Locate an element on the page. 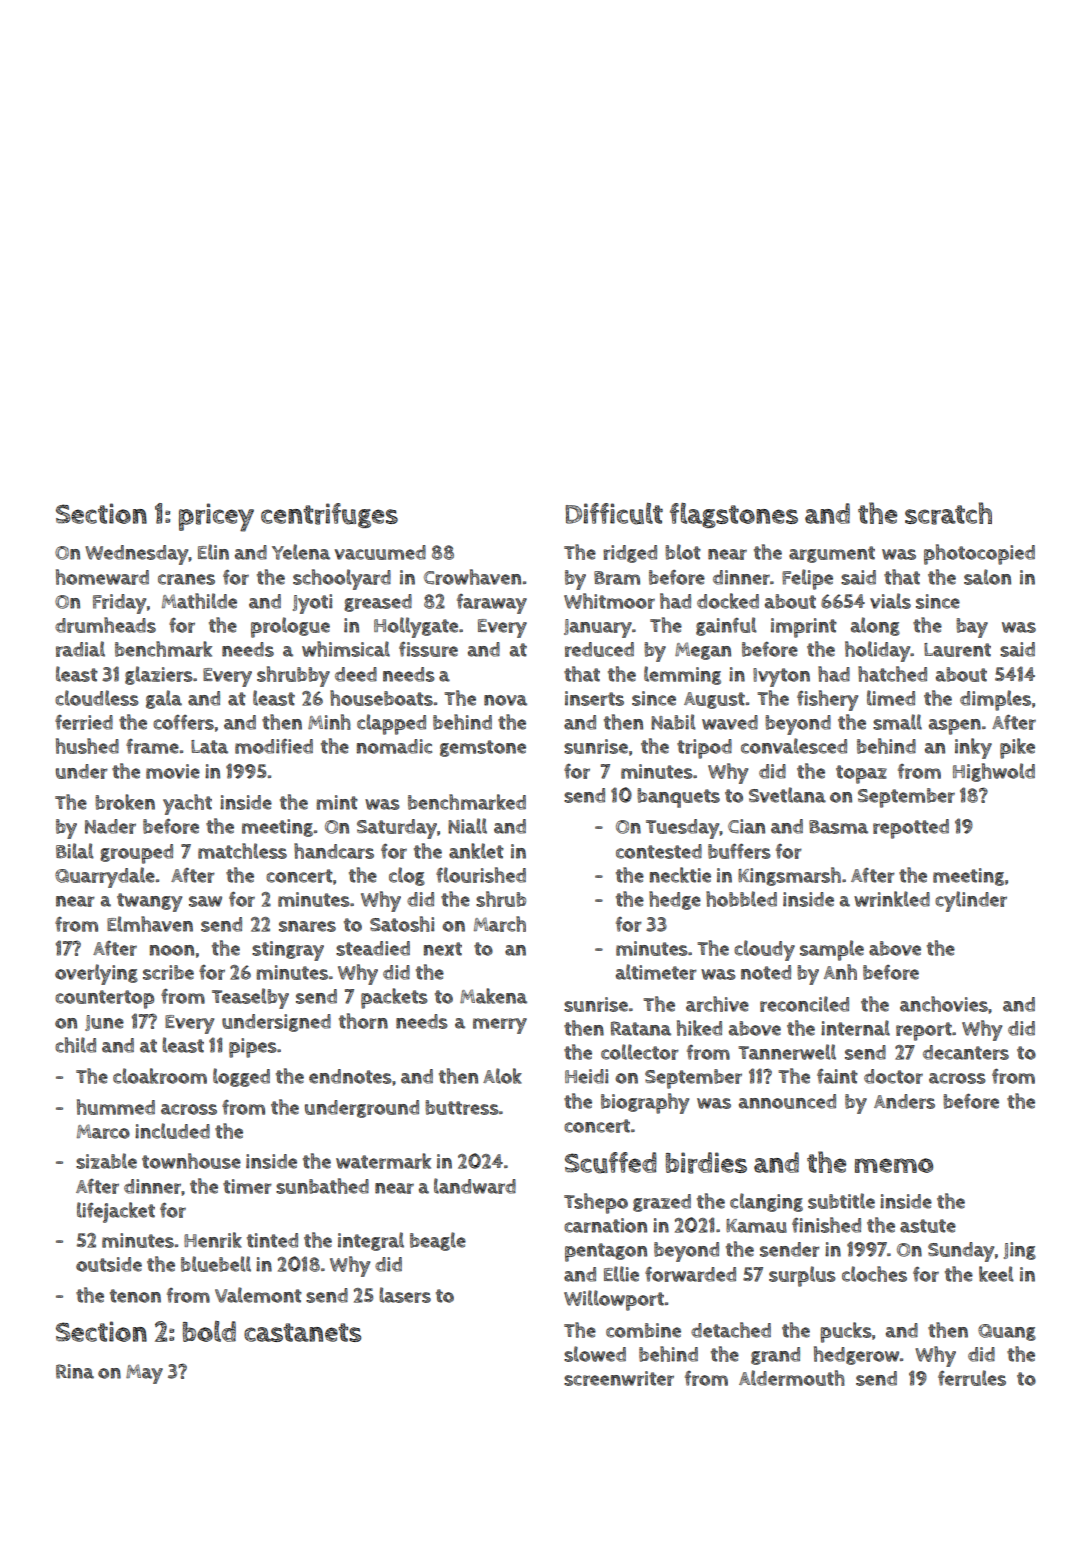 This page has height=1549, width=1091. astute is located at coordinates (928, 1226).
